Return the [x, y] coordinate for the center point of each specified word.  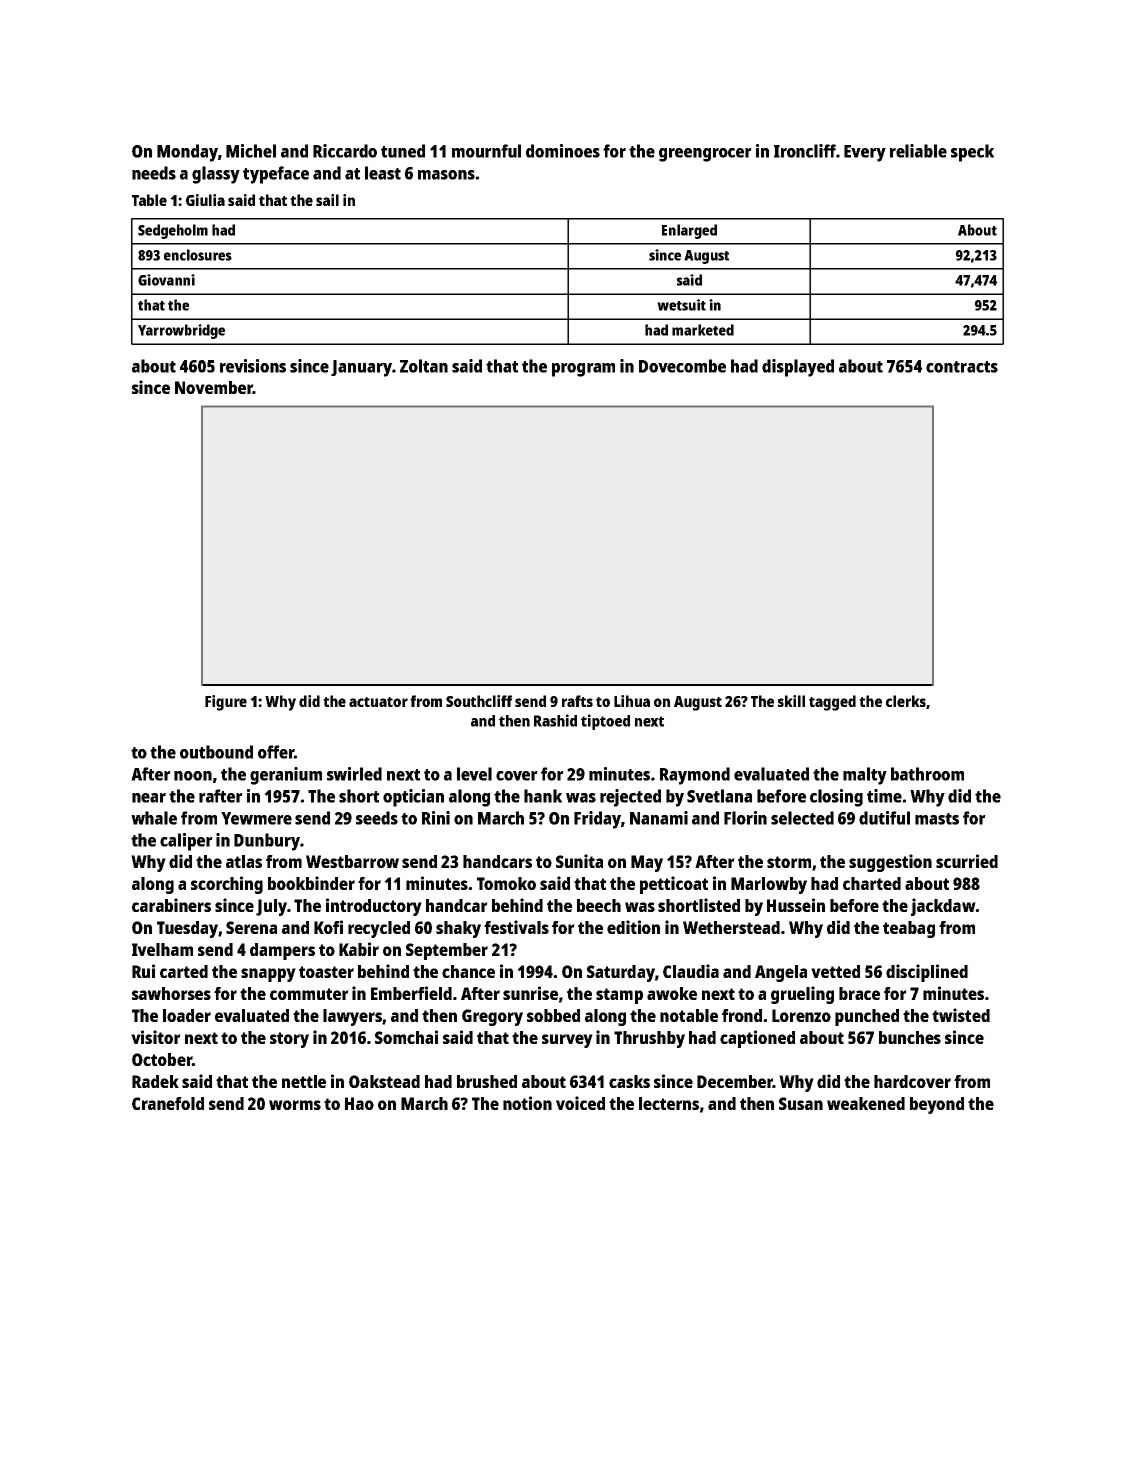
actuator [378, 702]
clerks [906, 701]
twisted [961, 1015]
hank [543, 796]
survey [567, 1041]
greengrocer [705, 155]
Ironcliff [805, 151]
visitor [156, 1037]
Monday [187, 153]
